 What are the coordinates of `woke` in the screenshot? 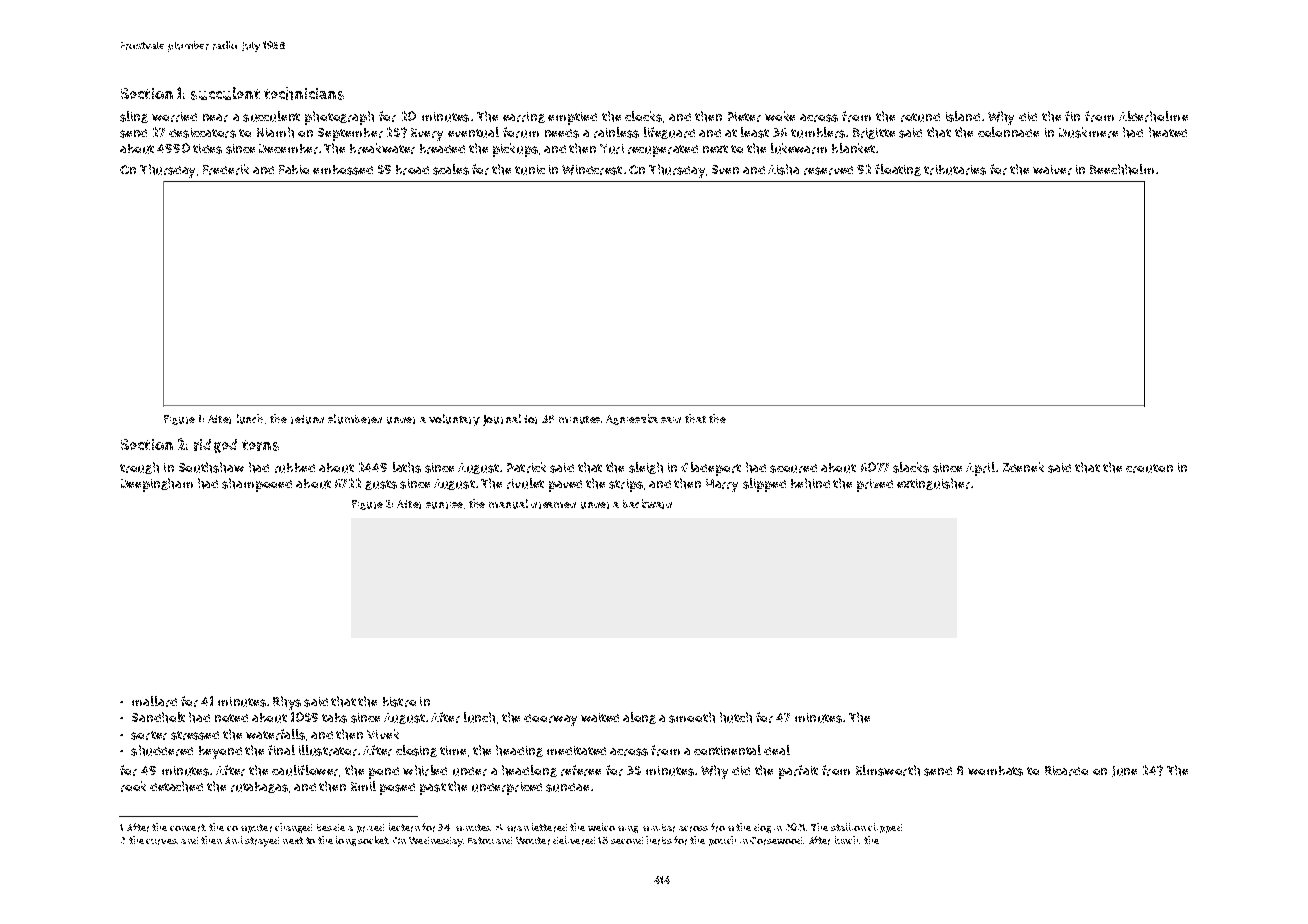 It's located at (780, 116).
